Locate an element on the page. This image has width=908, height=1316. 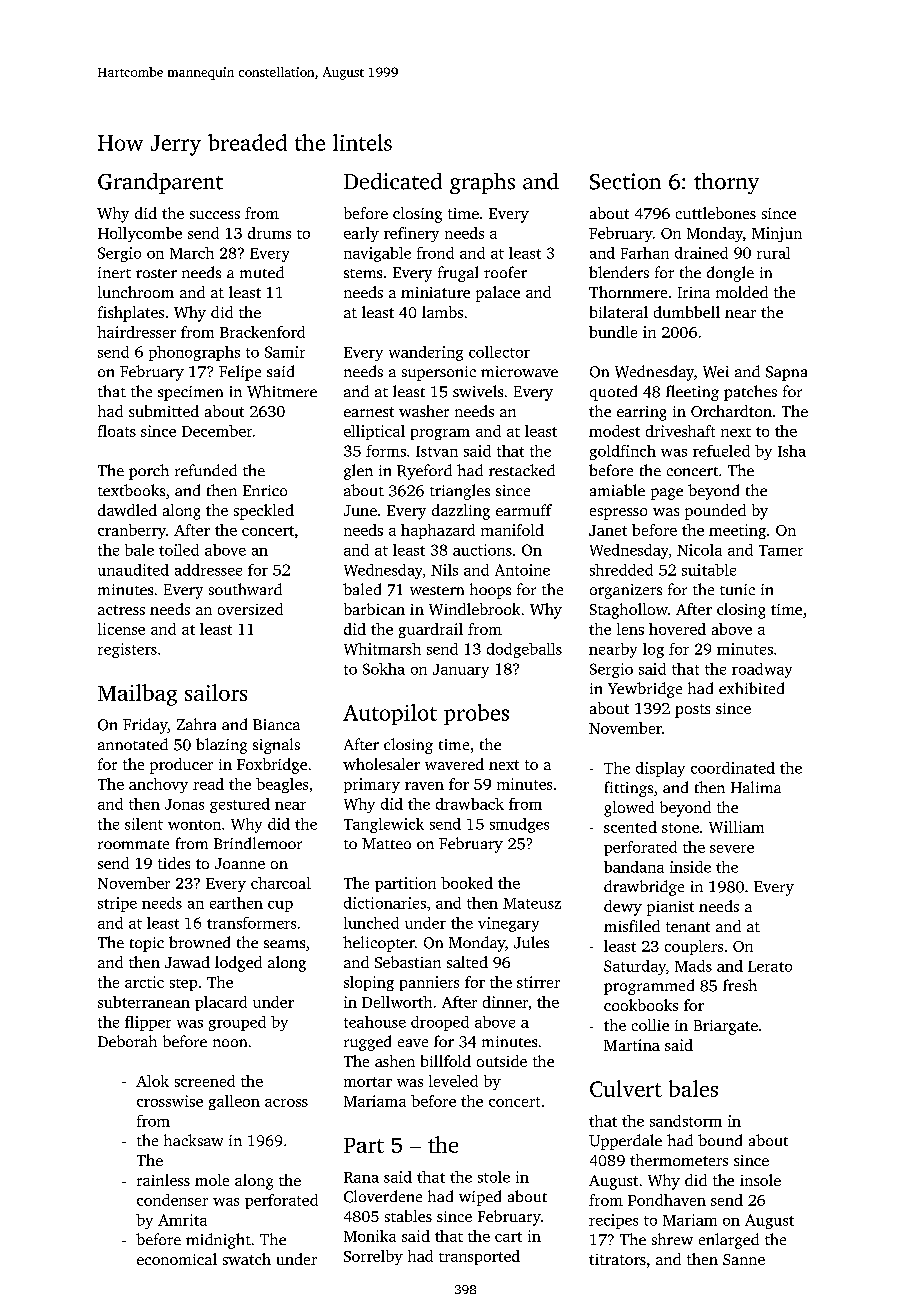
Grandparent is located at coordinates (160, 183).
